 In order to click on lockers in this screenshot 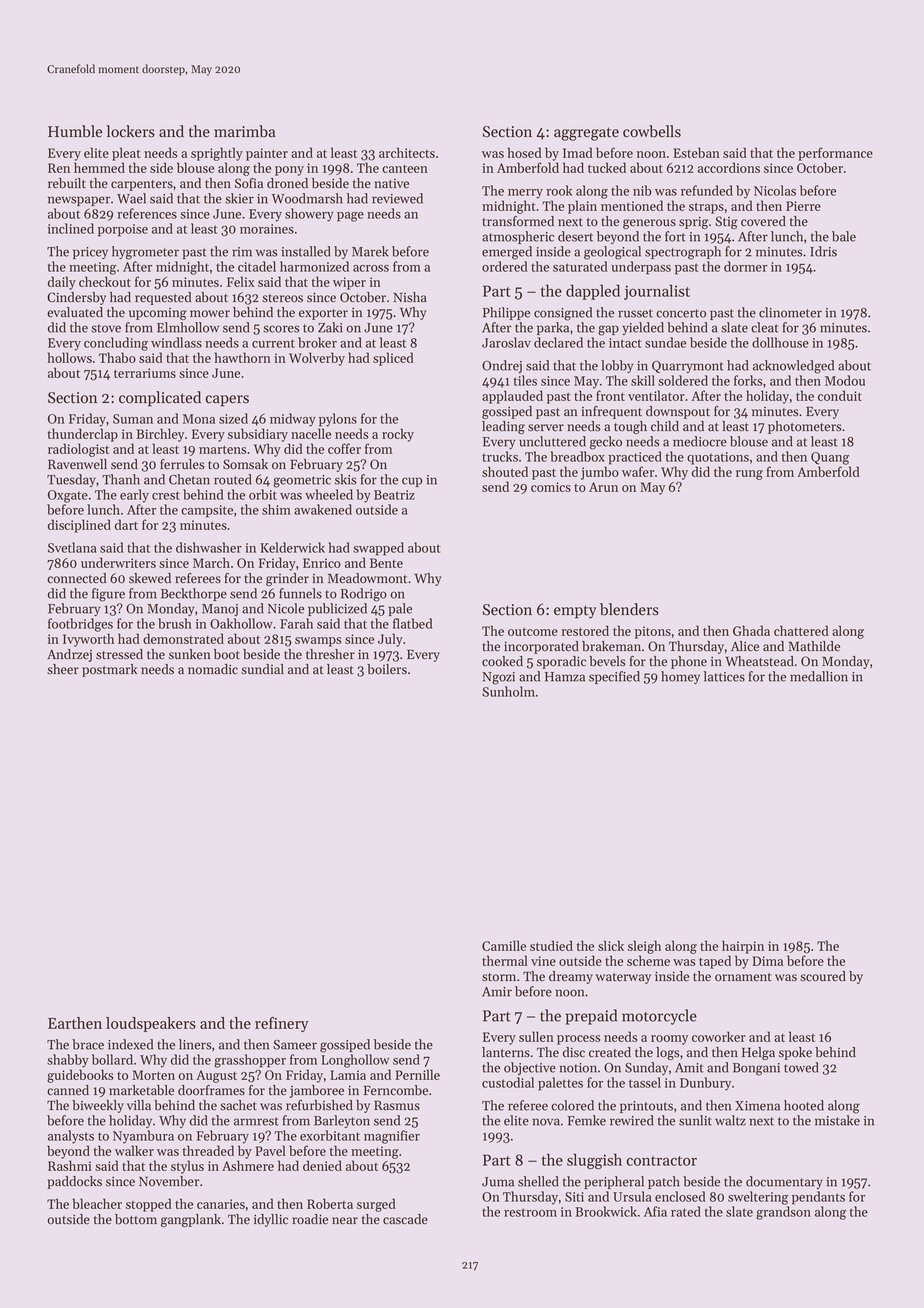, I will do `click(130, 131)`.
